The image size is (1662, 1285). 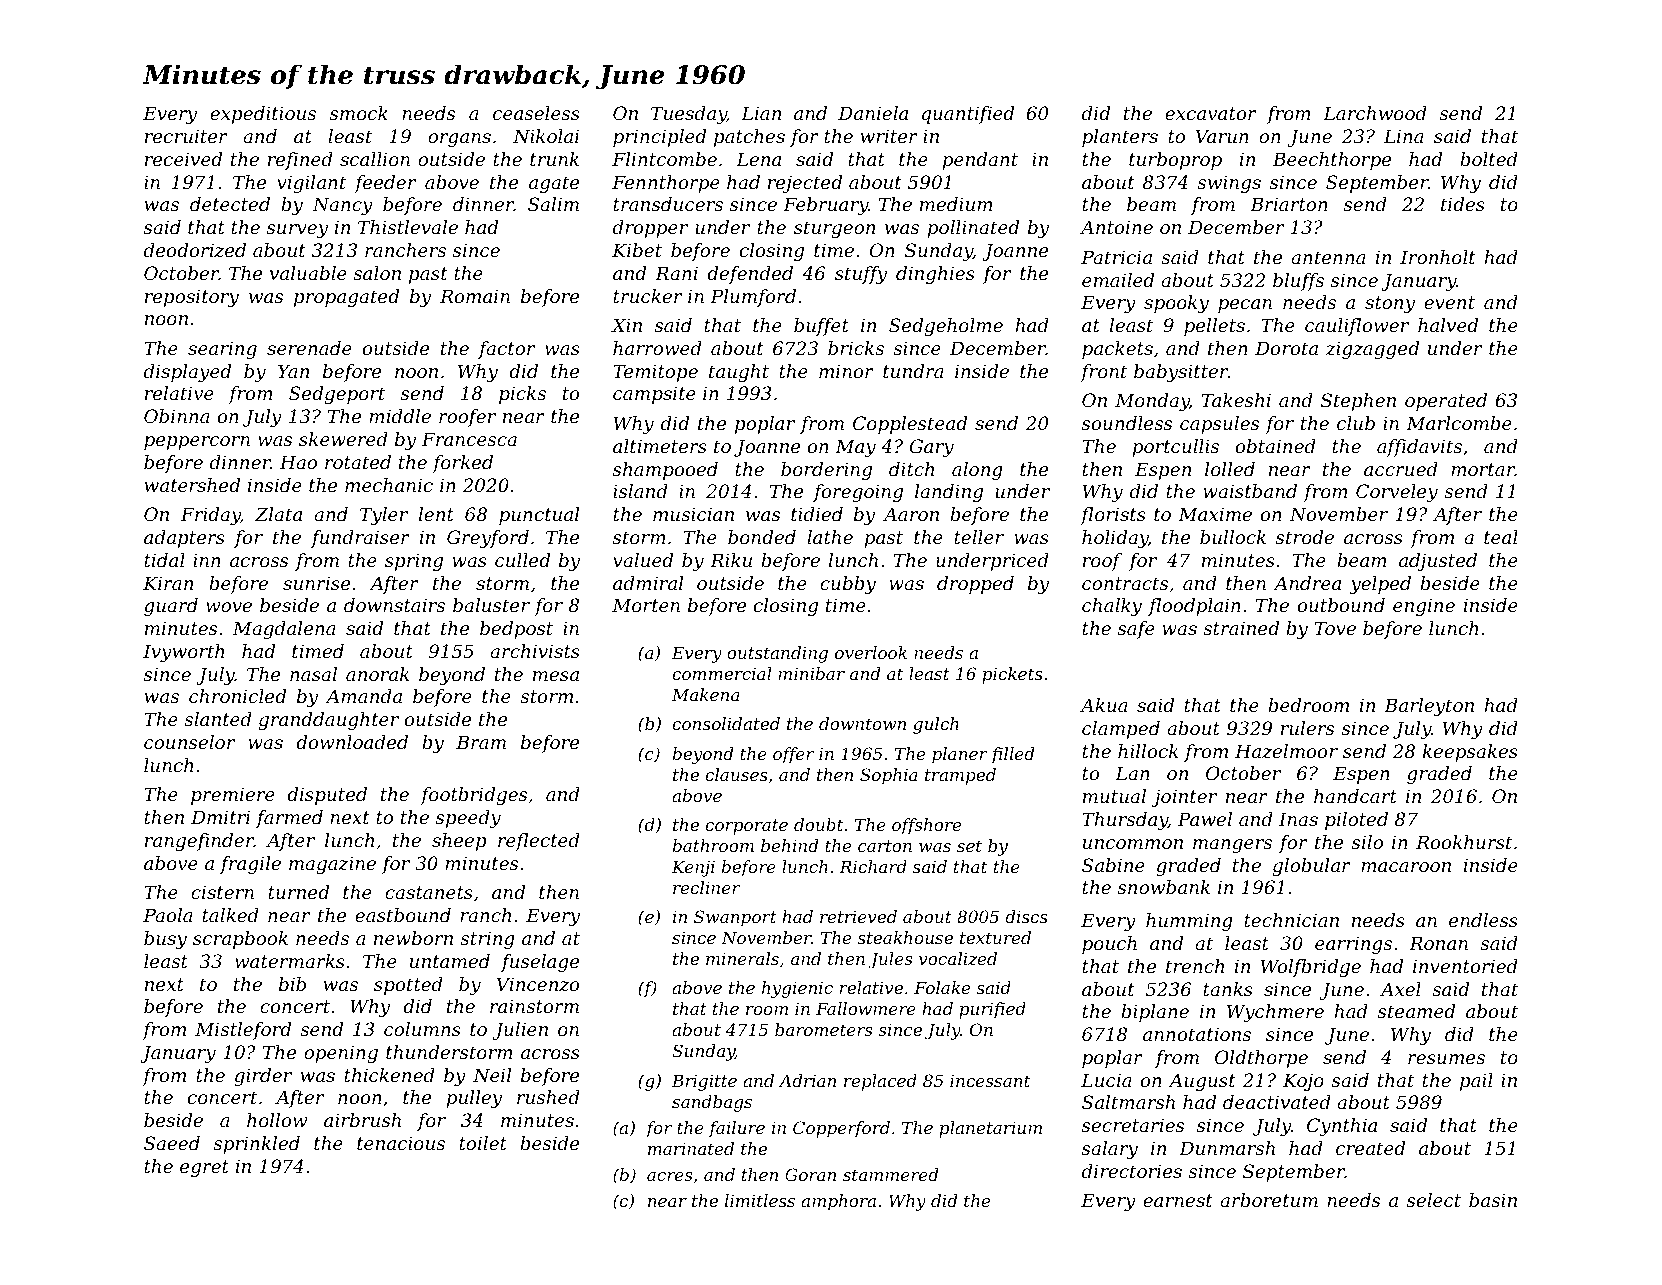 I want to click on sunrise, so click(x=316, y=583).
